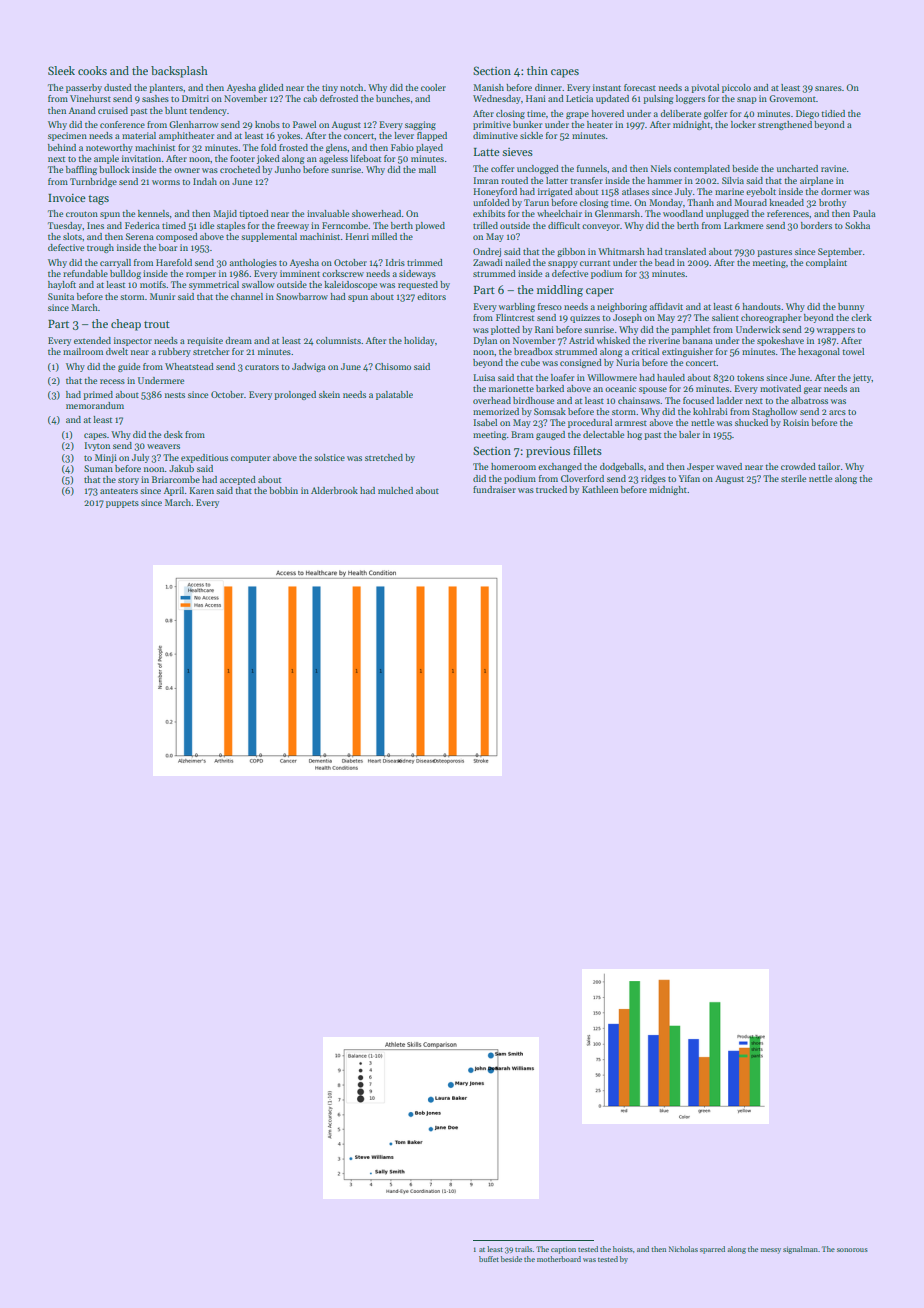 The image size is (924, 1308). I want to click on buffet, so click(489, 1259).
